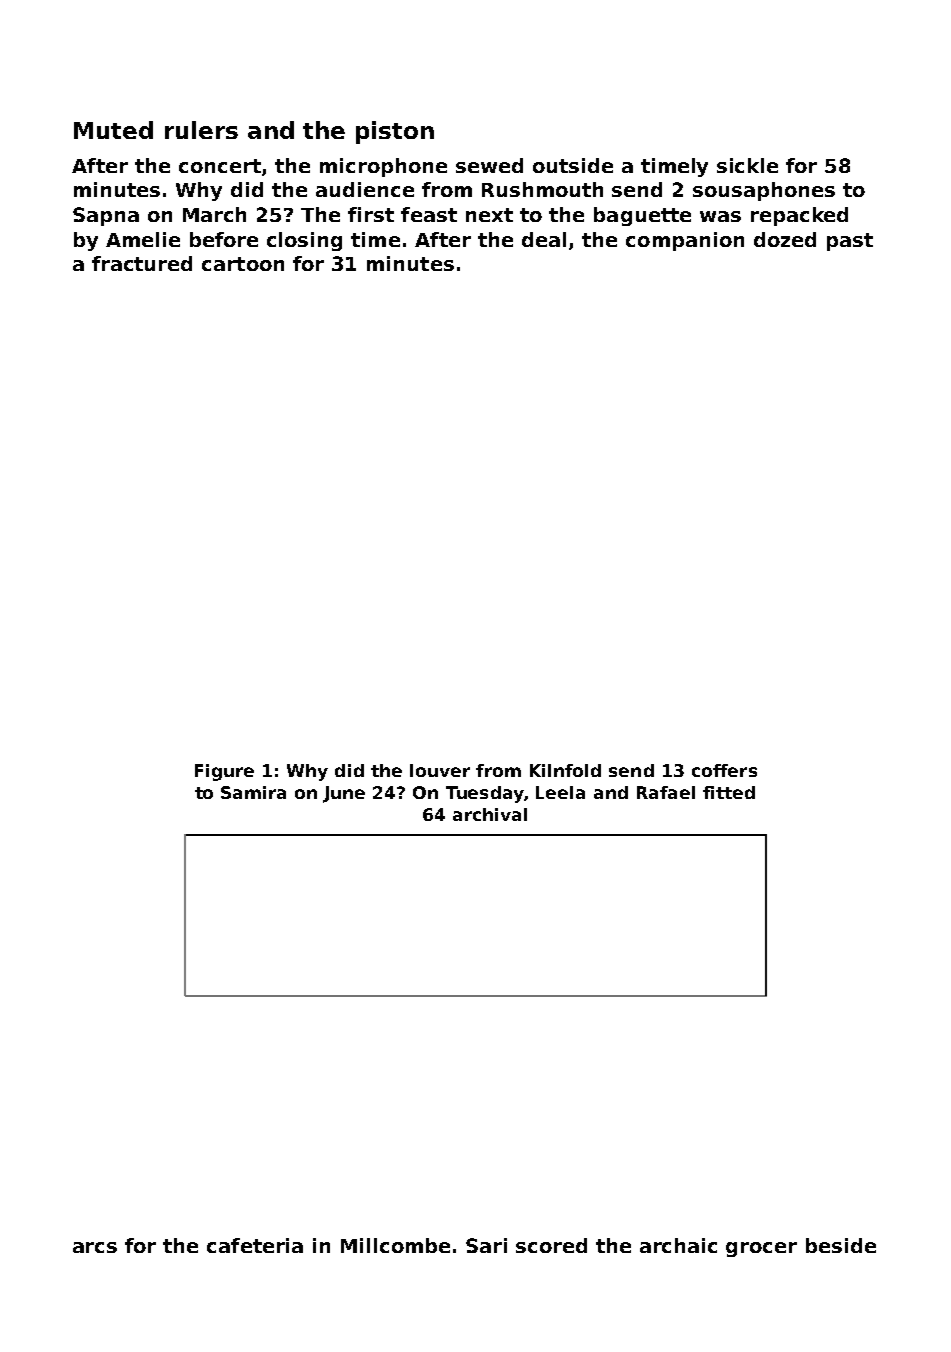 This image has height=1352, width=951. Describe the element at coordinates (243, 264) in the image. I see `cartoon` at that location.
